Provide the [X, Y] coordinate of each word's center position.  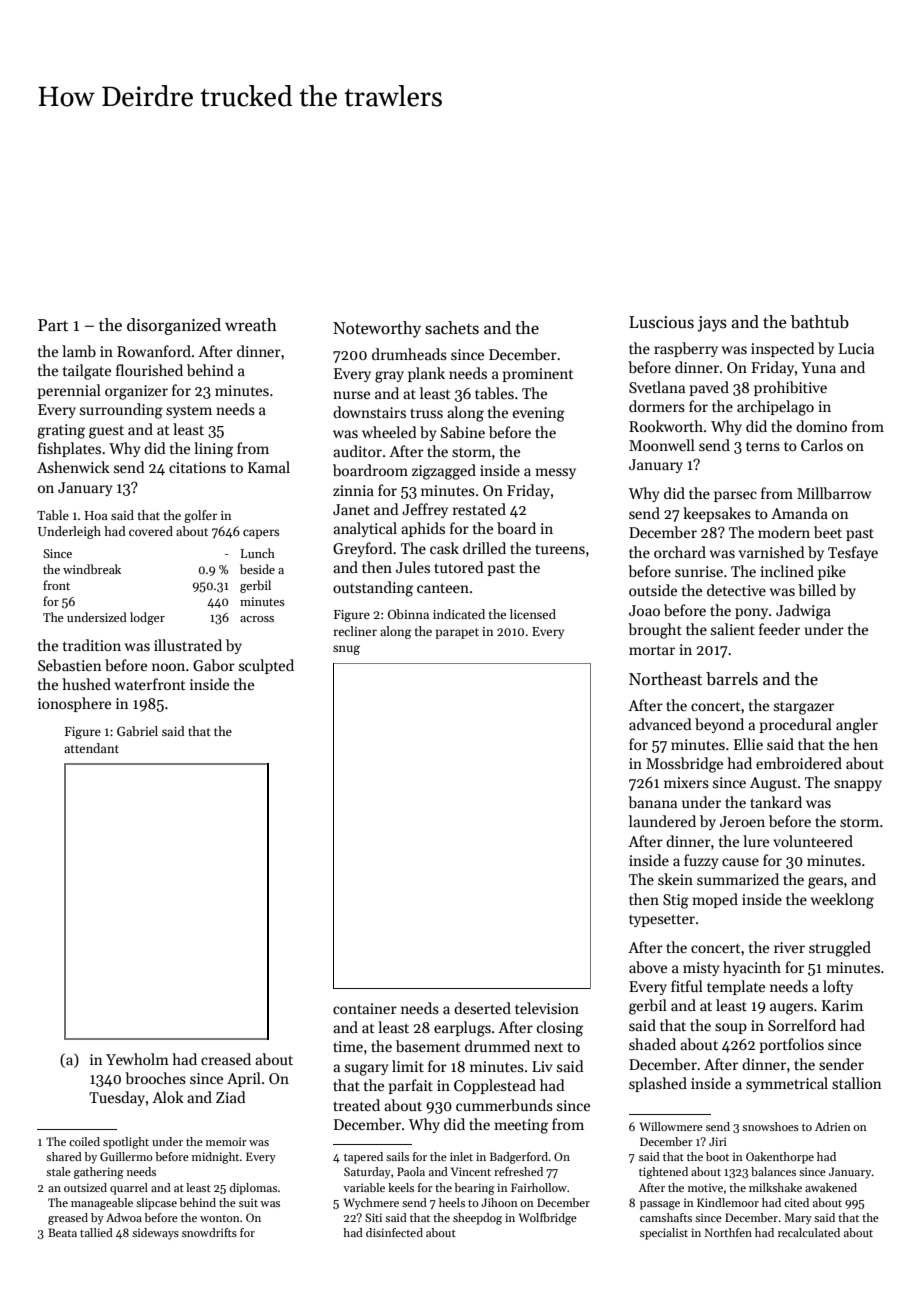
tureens [560, 549]
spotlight [126, 1143]
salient [733, 629]
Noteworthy [377, 329]
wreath [251, 324]
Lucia [856, 348]
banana [652, 802]
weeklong [842, 901]
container [365, 1008]
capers [261, 534]
